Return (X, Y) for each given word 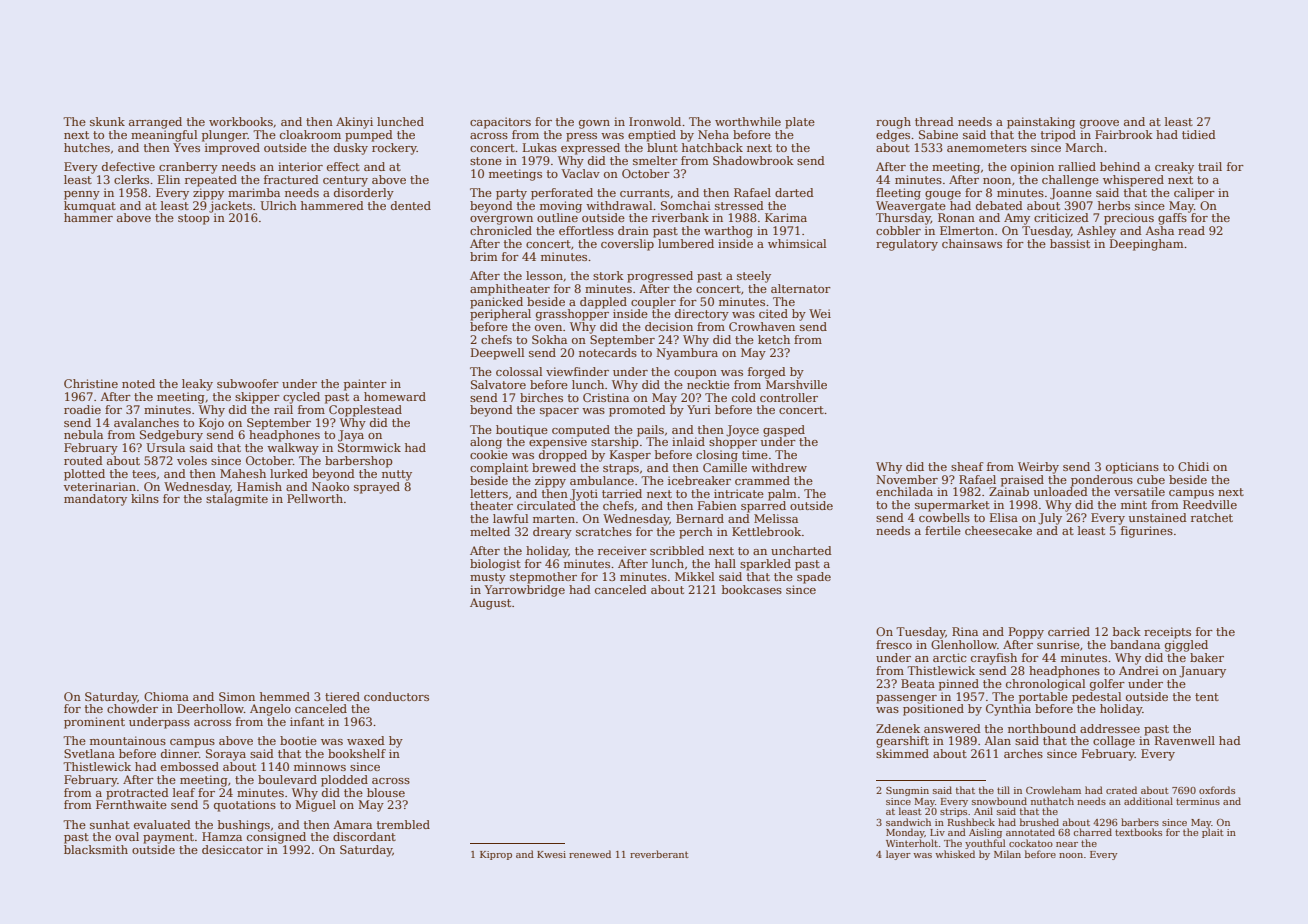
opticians (1132, 468)
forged (767, 373)
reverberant (659, 854)
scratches (604, 531)
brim (484, 256)
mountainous (128, 740)
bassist (1070, 243)
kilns (145, 498)
